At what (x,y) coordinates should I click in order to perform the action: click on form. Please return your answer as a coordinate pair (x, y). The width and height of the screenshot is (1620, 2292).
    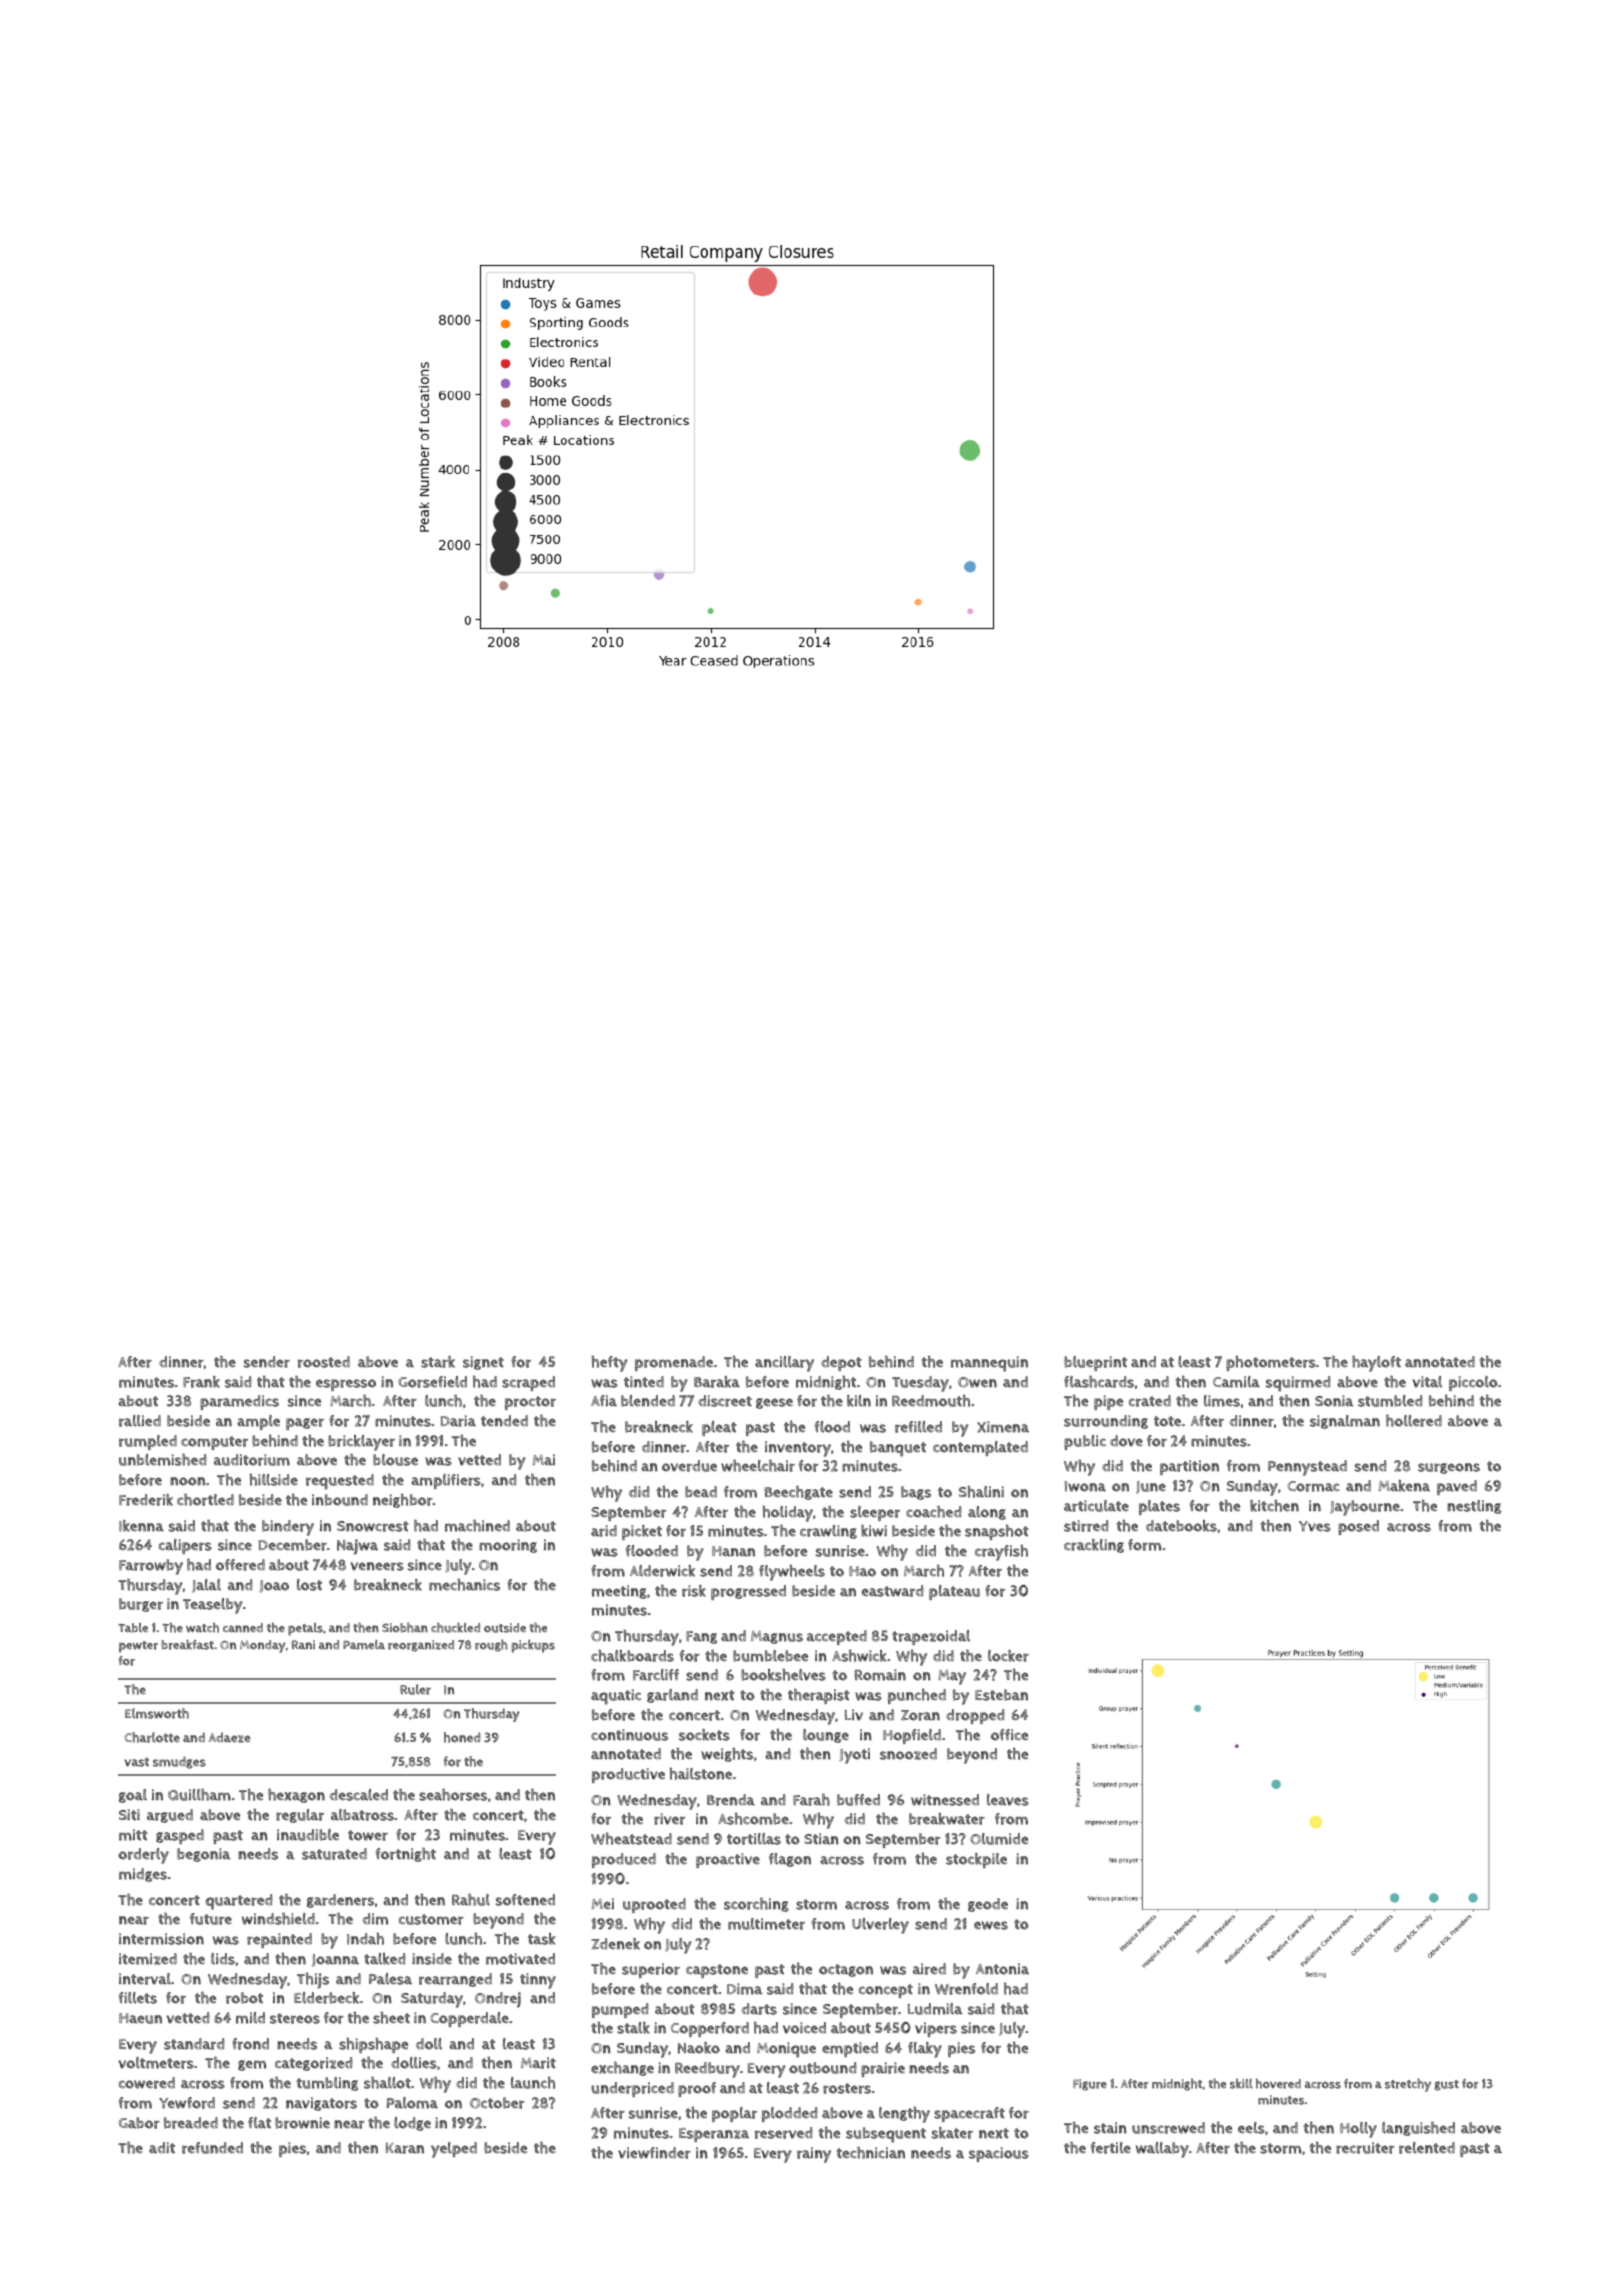
    Looking at the image, I should click on (1144, 1545).
